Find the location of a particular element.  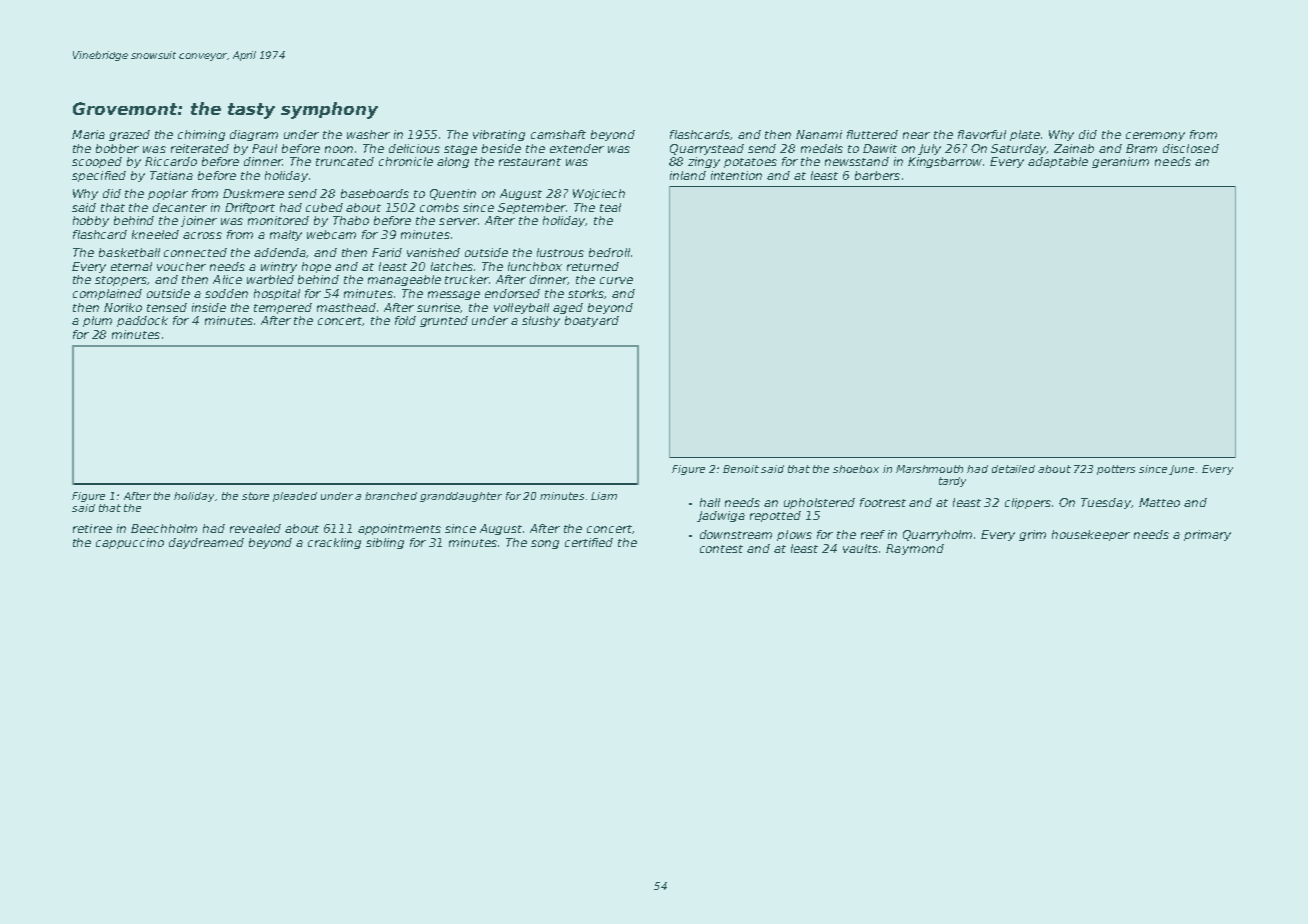

June is located at coordinates (1181, 470).
